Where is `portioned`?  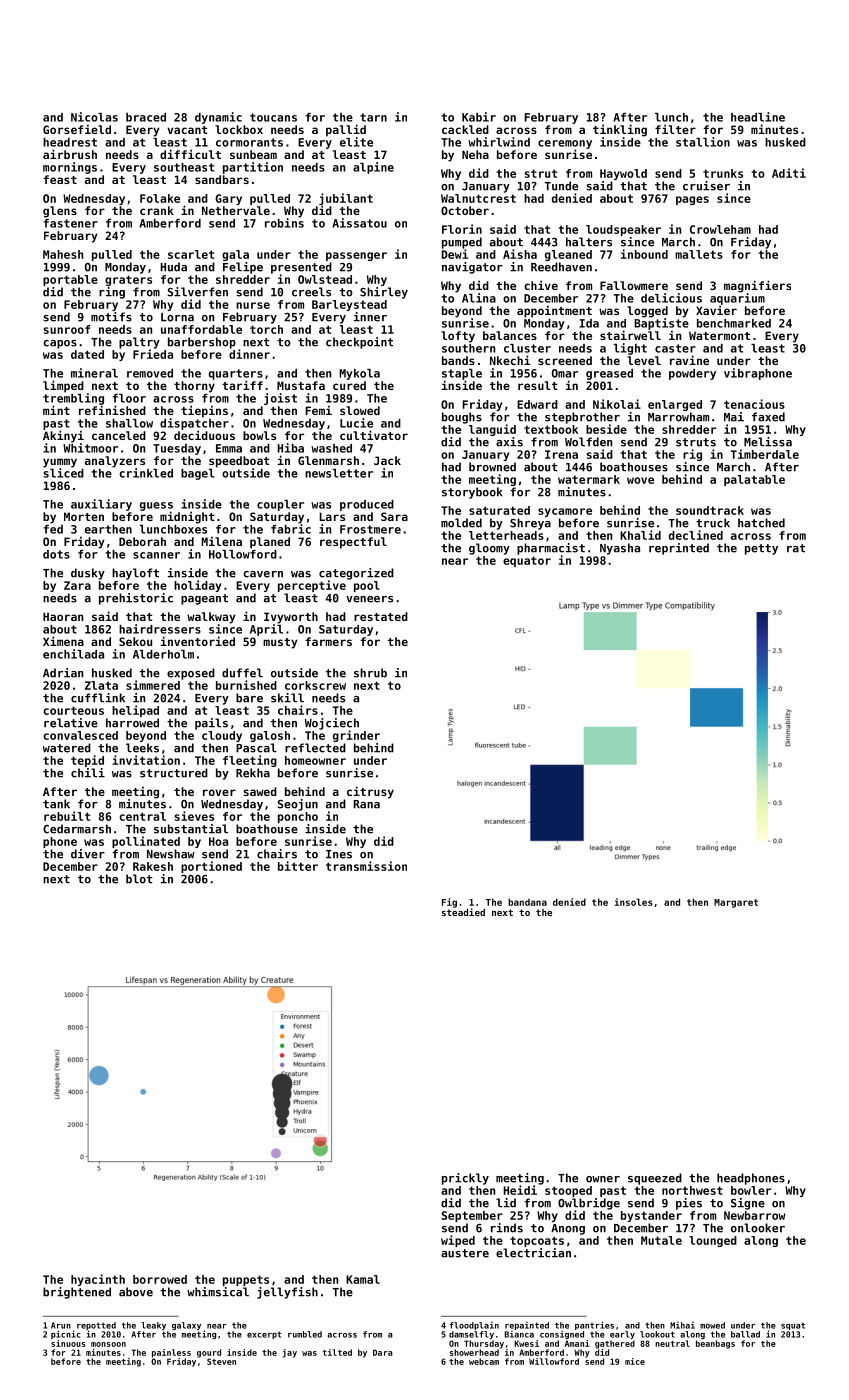 portioned is located at coordinates (211, 867).
